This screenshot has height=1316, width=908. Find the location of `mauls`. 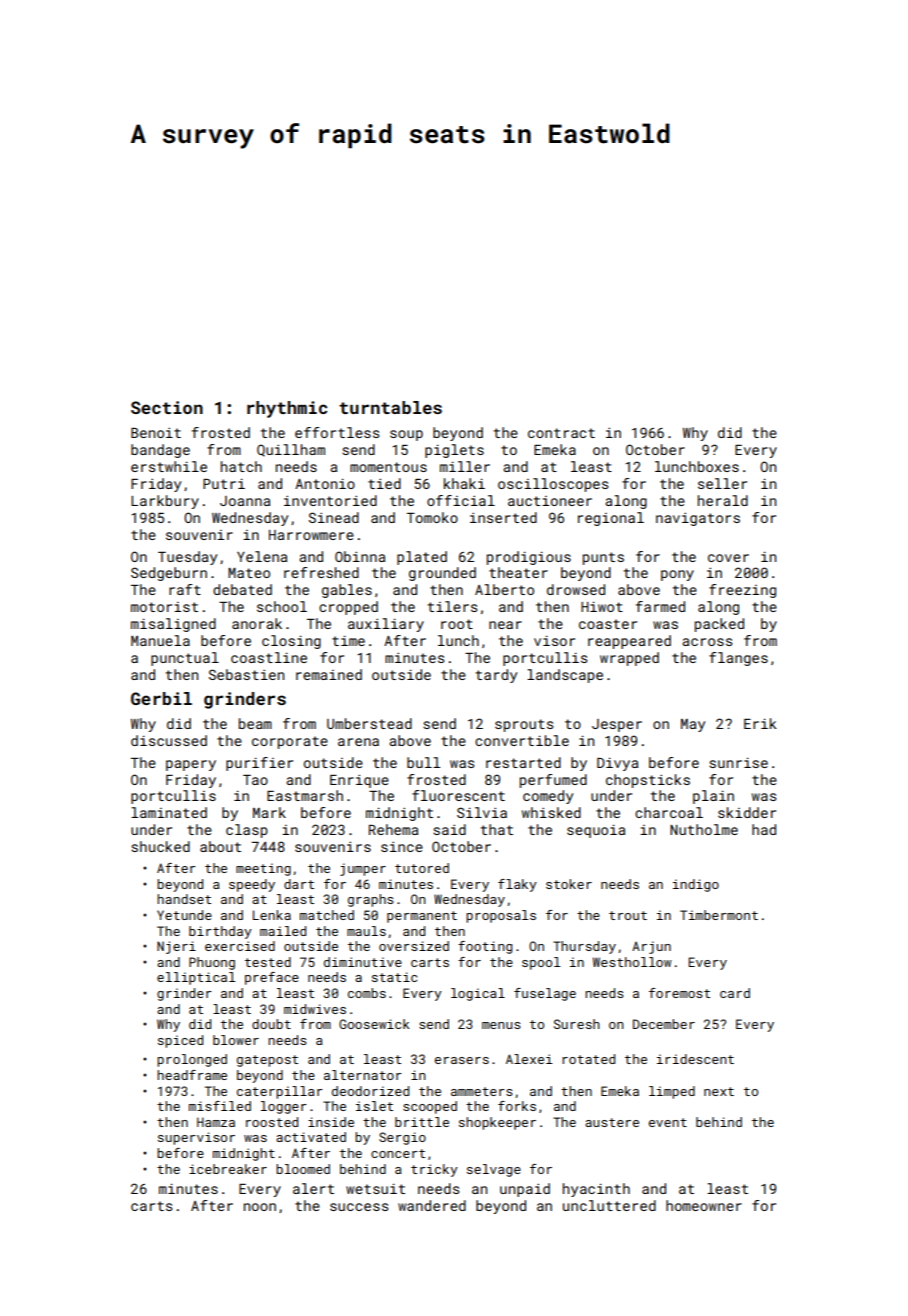

mauls is located at coordinates (366, 931).
